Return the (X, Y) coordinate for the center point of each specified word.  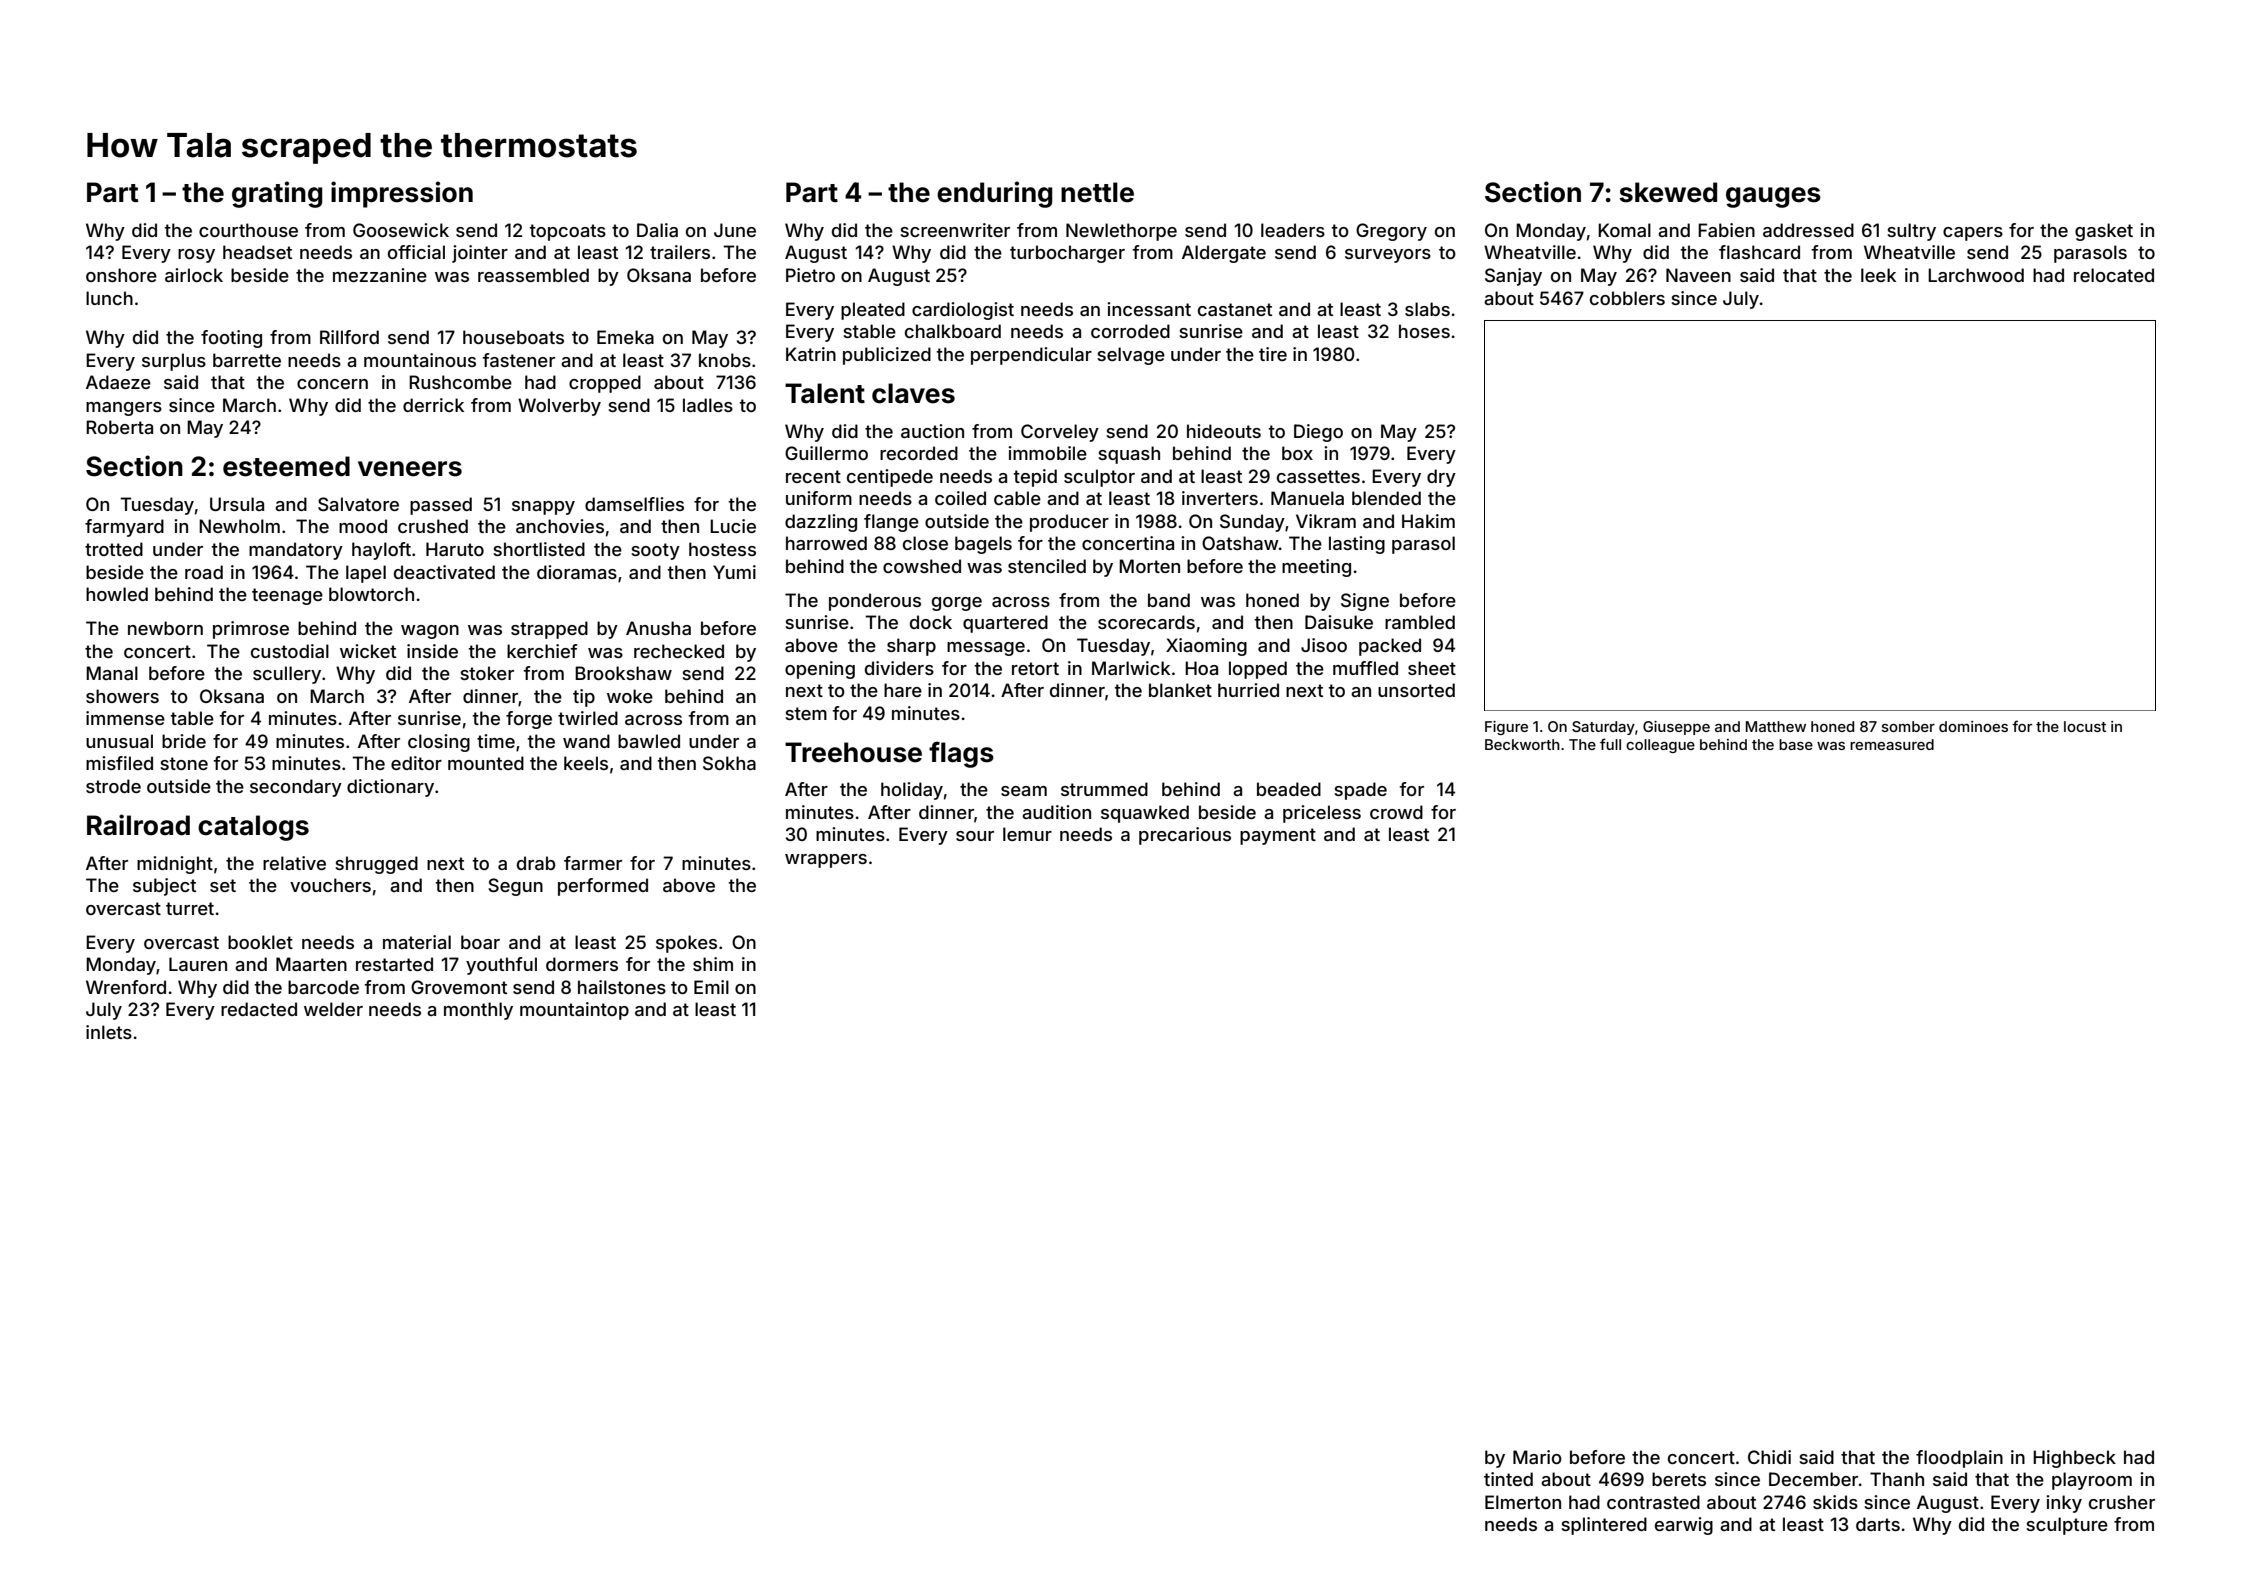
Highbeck (2074, 1459)
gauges (1773, 197)
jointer (480, 254)
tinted (1508, 1479)
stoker (487, 673)
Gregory (1391, 232)
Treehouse (853, 752)
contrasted (1653, 1502)
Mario (1537, 1457)
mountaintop (574, 1011)
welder (333, 1009)
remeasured (1892, 744)
